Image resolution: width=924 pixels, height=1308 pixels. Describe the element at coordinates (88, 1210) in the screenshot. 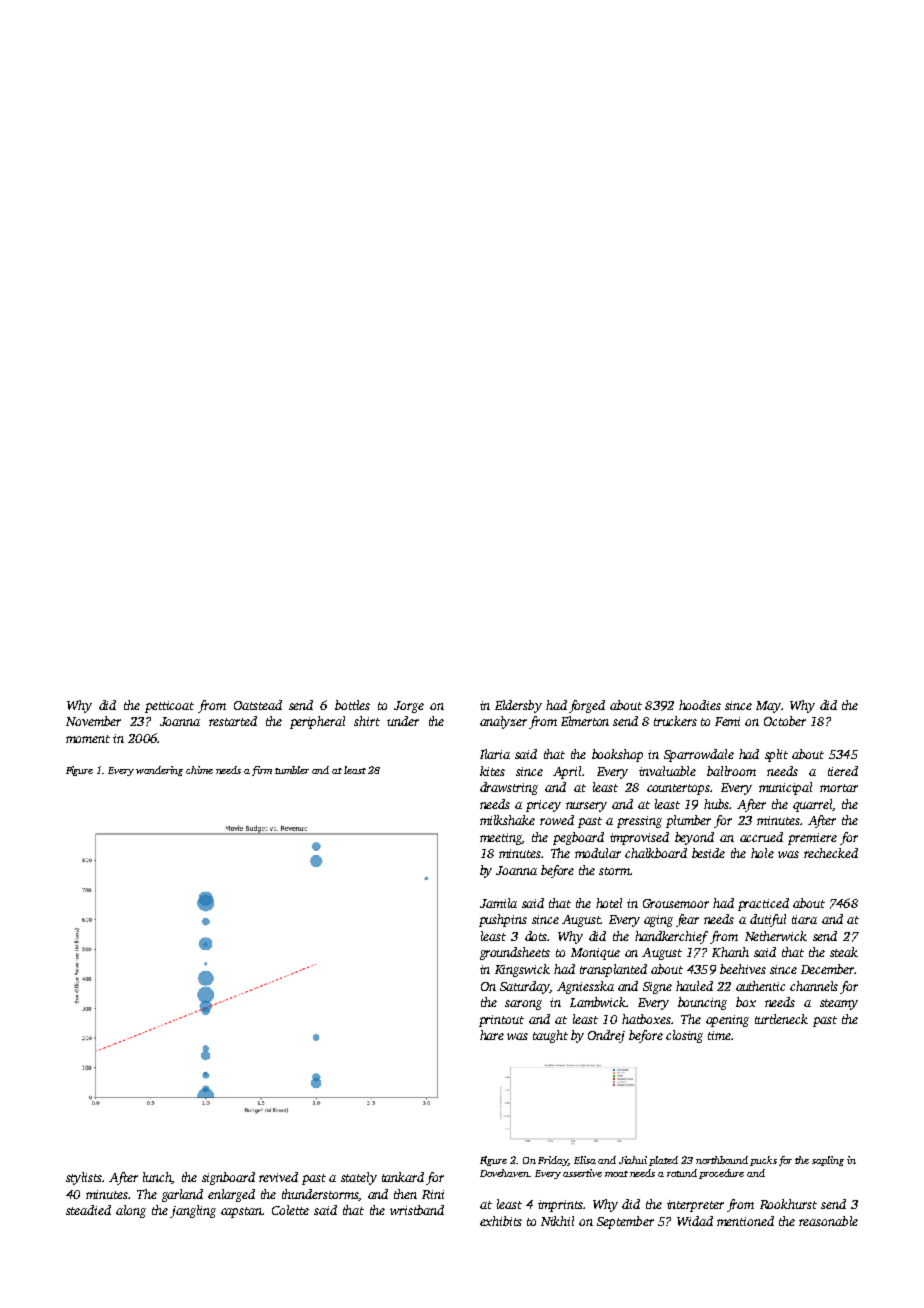

I see `steadied` at that location.
